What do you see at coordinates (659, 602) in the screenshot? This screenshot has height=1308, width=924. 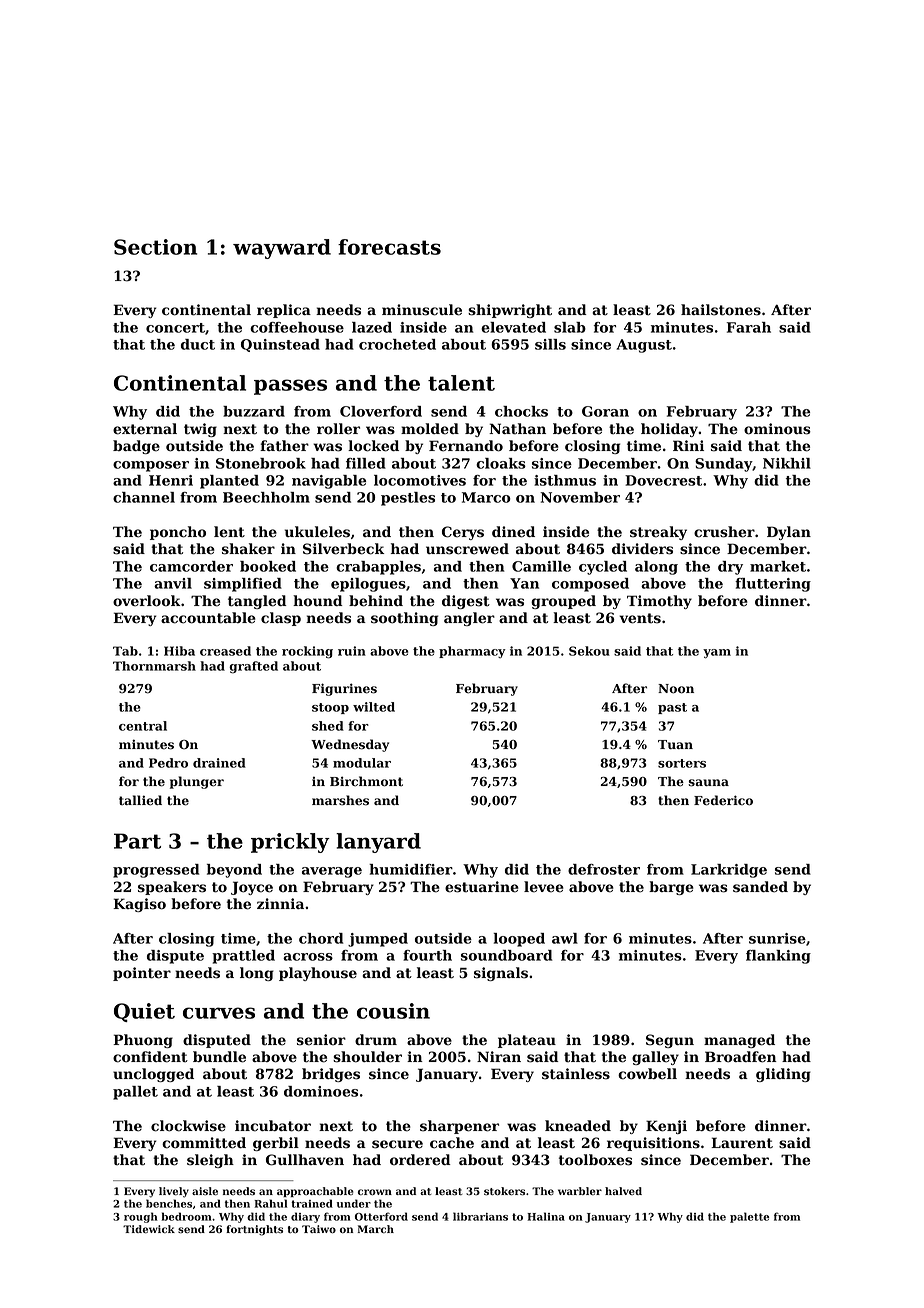 I see `Timothy` at bounding box center [659, 602].
